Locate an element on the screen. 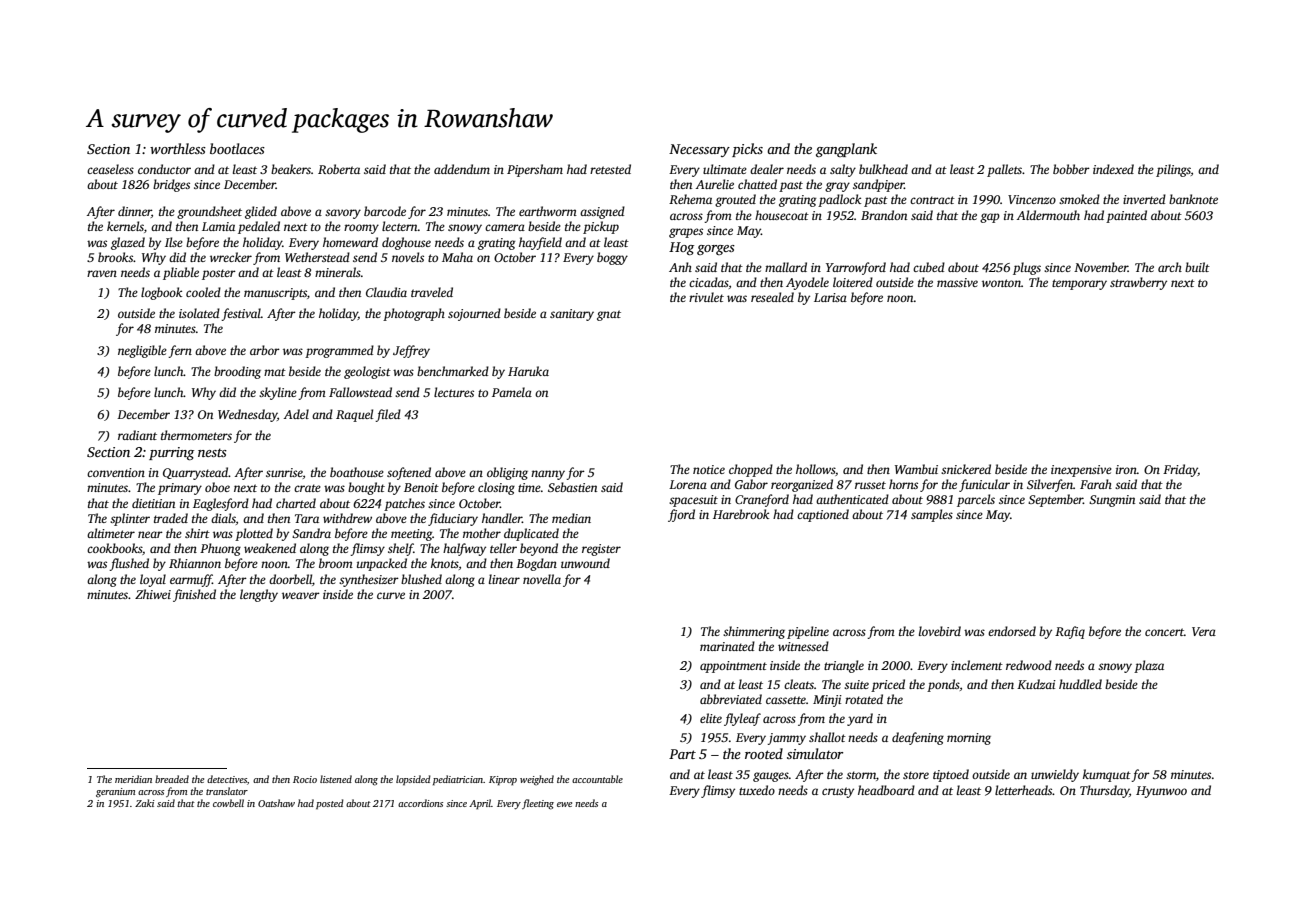 This screenshot has width=1308, height=924. Vera is located at coordinates (1204, 631).
